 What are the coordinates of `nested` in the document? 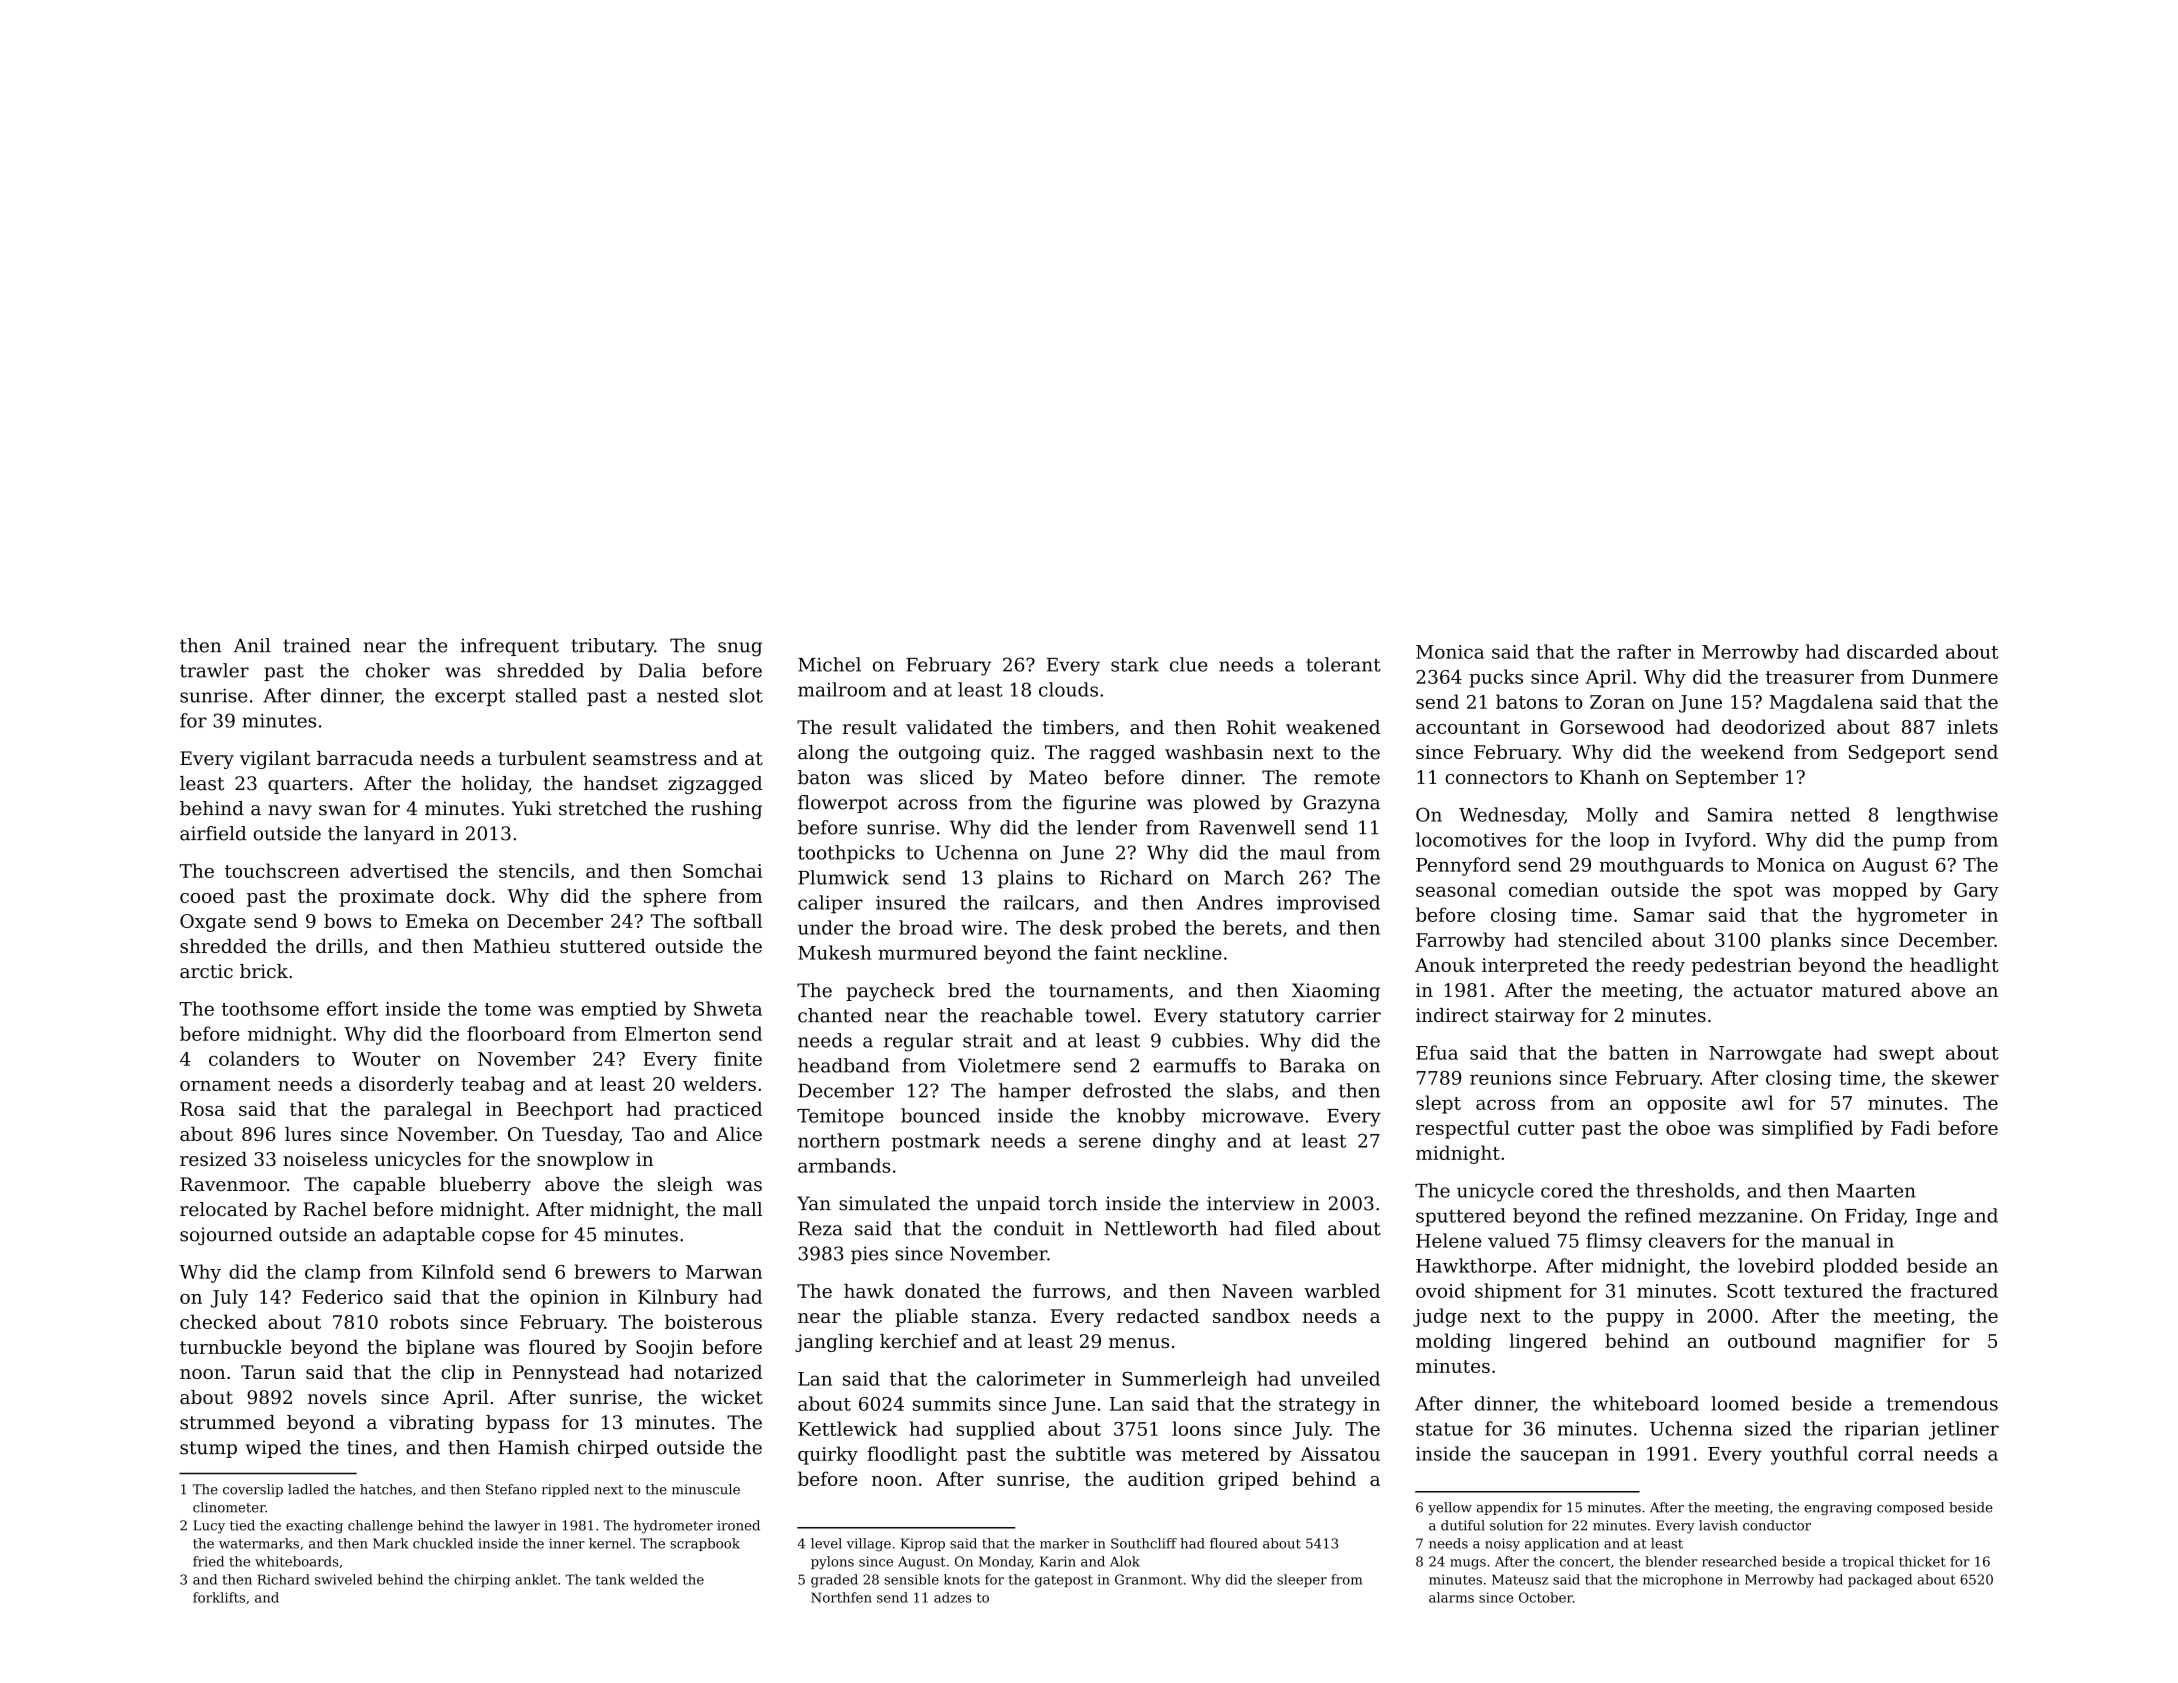 It's located at (688, 695).
